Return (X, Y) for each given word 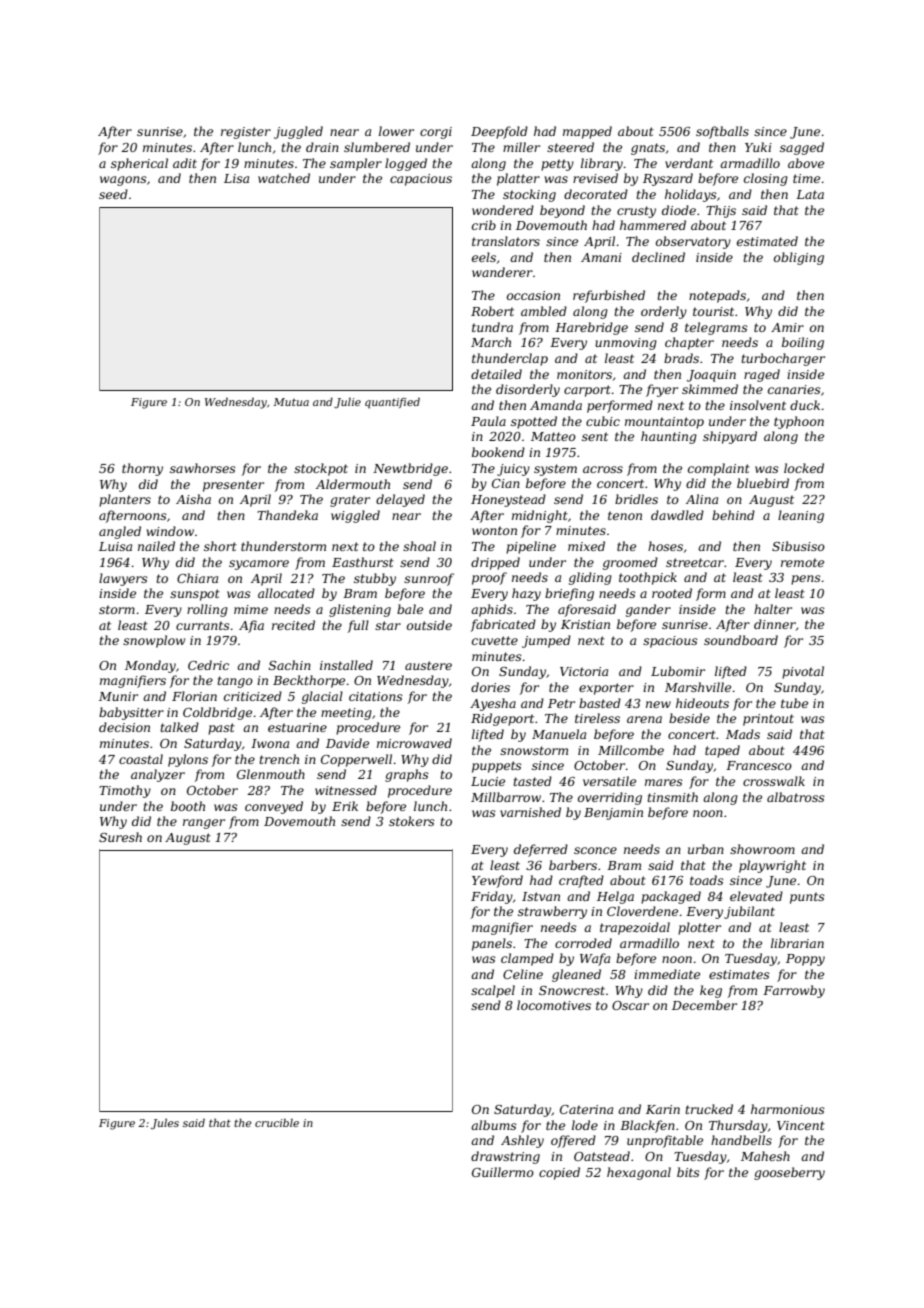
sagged (802, 148)
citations (376, 696)
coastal (141, 759)
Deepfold (499, 132)
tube (794, 703)
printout (768, 720)
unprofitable (665, 1141)
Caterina (586, 1109)
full (358, 626)
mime (251, 609)
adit (185, 163)
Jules (165, 1124)
